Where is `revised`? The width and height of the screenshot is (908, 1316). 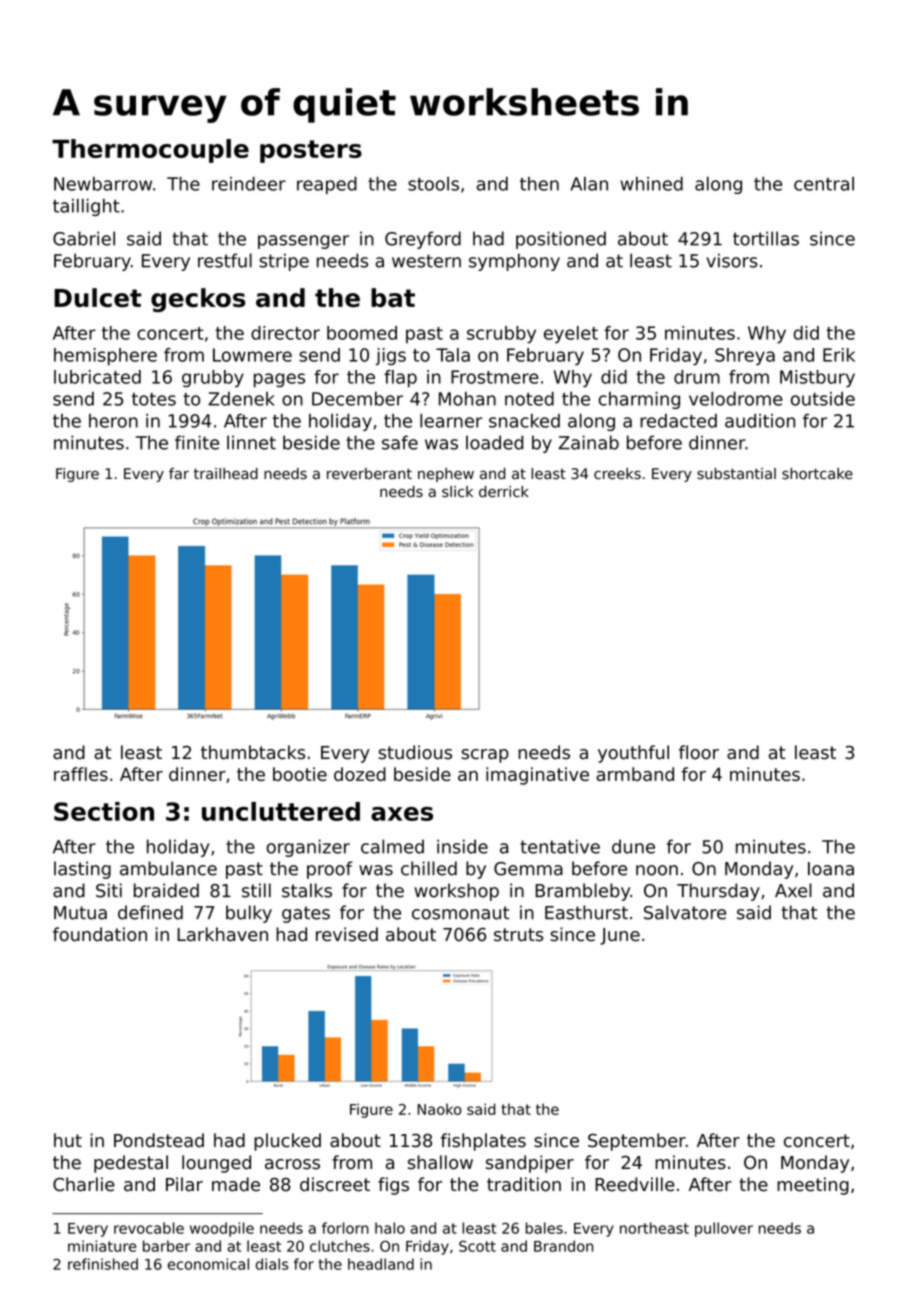 revised is located at coordinates (347, 934).
